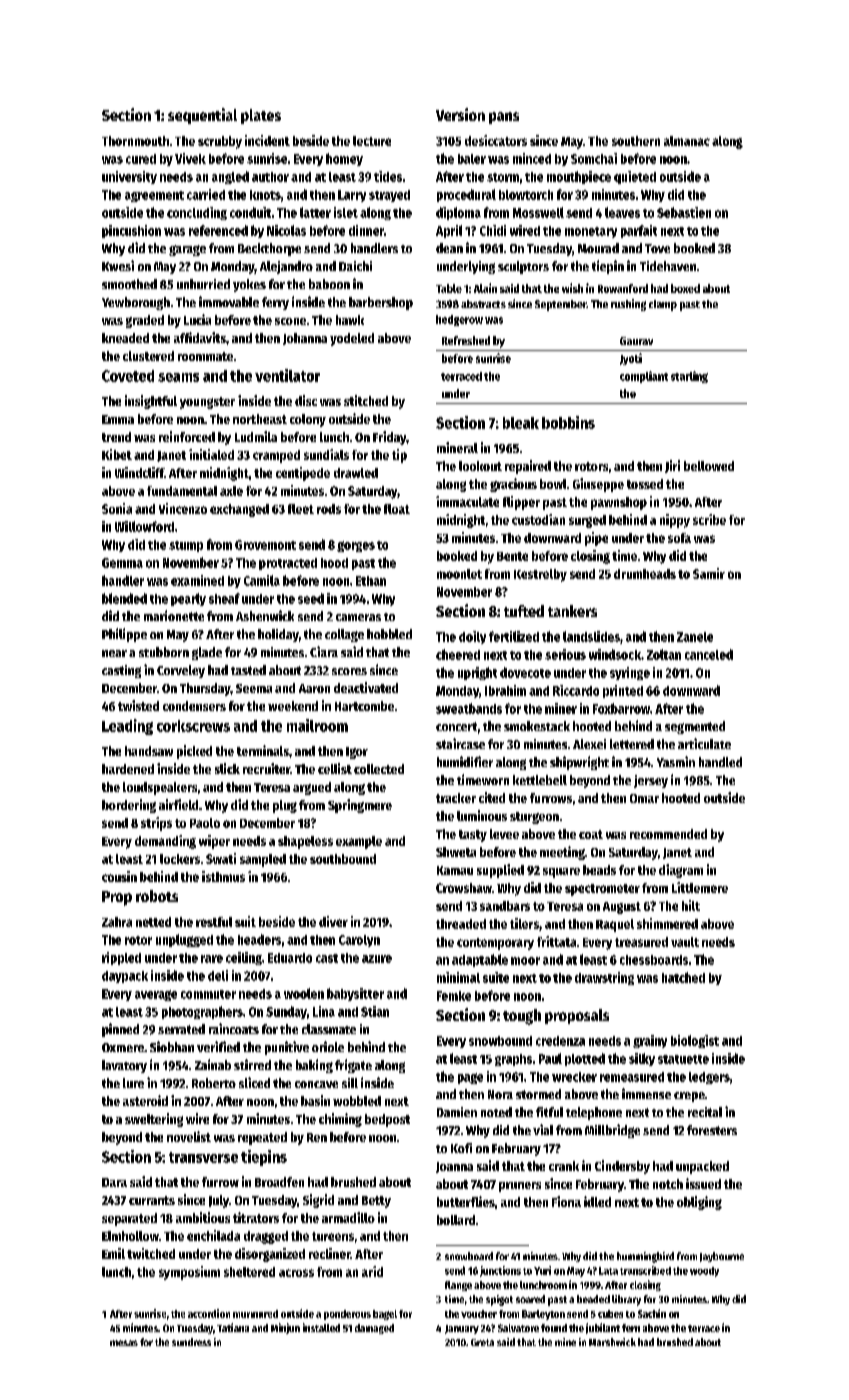  I want to click on Corveley, so click(181, 671).
